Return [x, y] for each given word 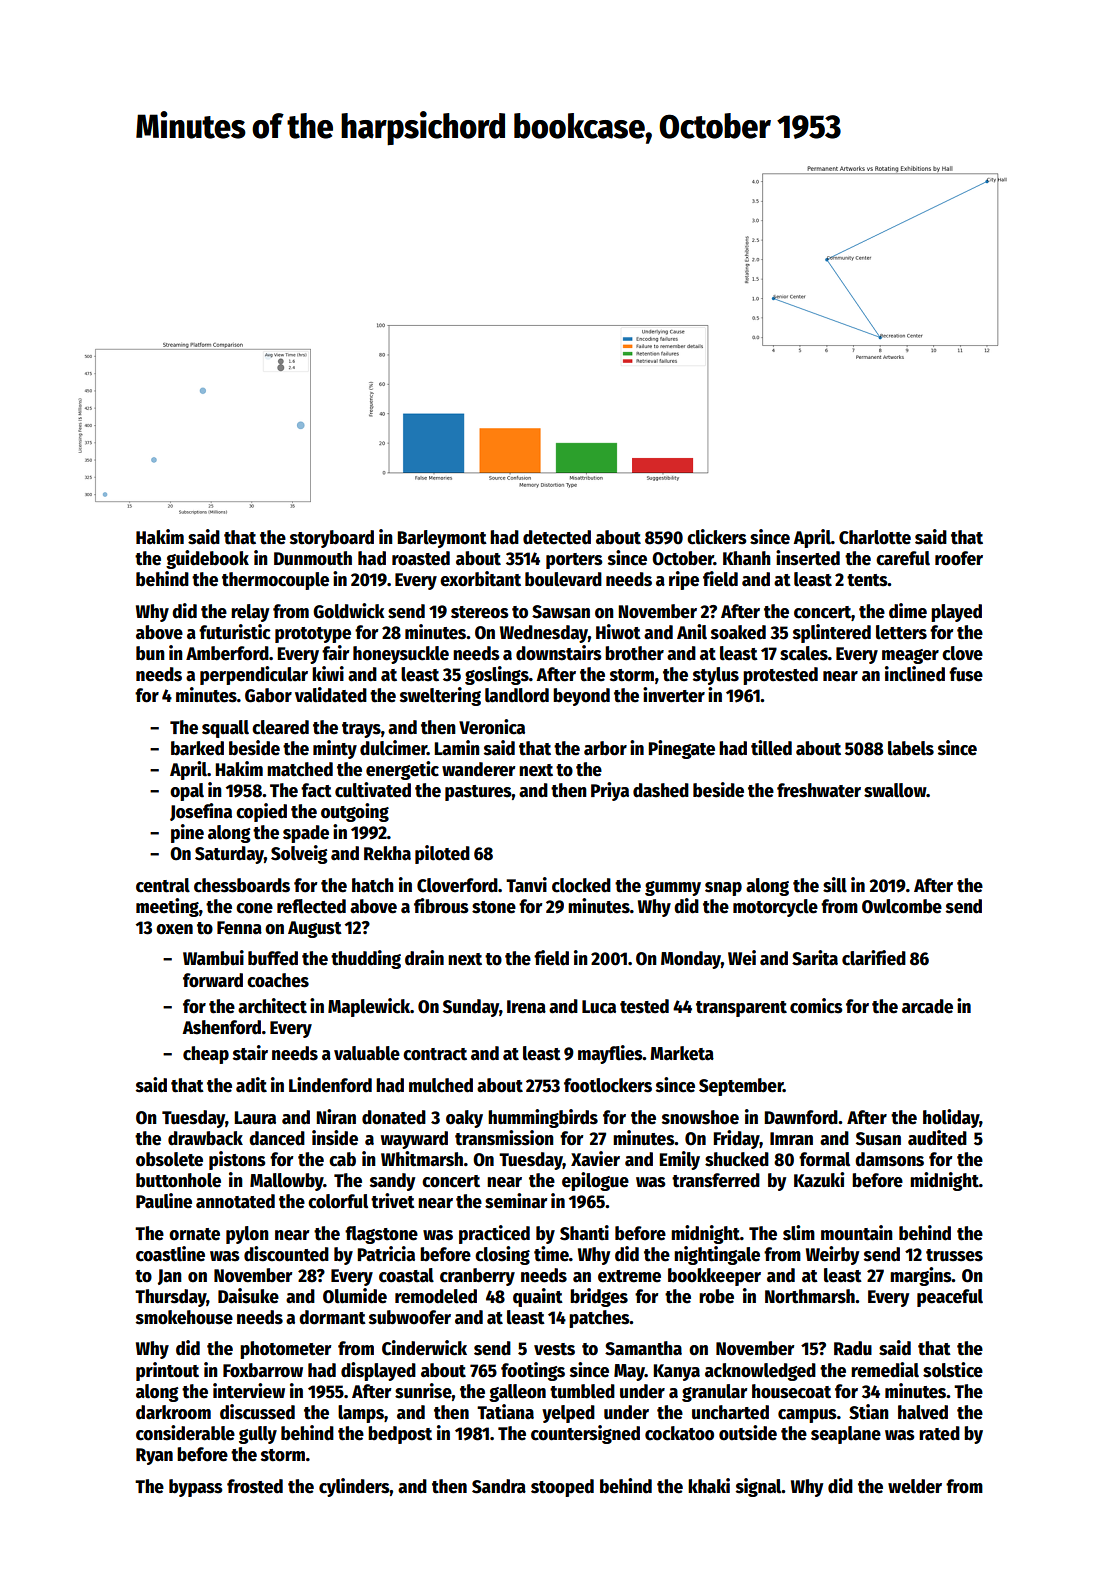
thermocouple [275, 581]
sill [835, 885]
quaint [538, 1297]
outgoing [355, 812]
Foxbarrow [263, 1370]
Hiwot [618, 632]
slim [799, 1233]
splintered [832, 633]
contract [435, 1054]
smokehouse [184, 1317]
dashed [661, 790]
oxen [174, 929]
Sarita [815, 958]
